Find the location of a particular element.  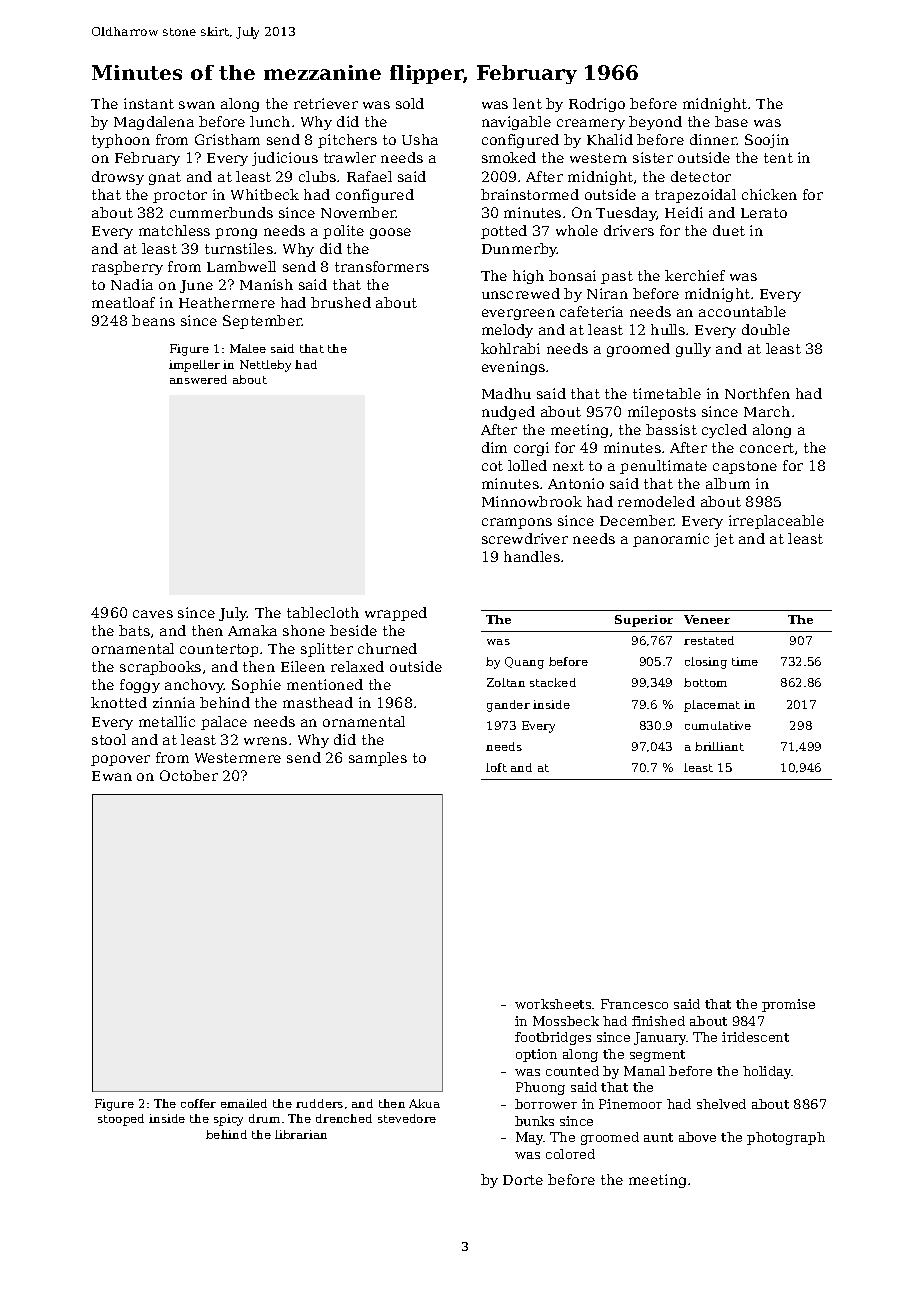

cumulative is located at coordinates (718, 725).
